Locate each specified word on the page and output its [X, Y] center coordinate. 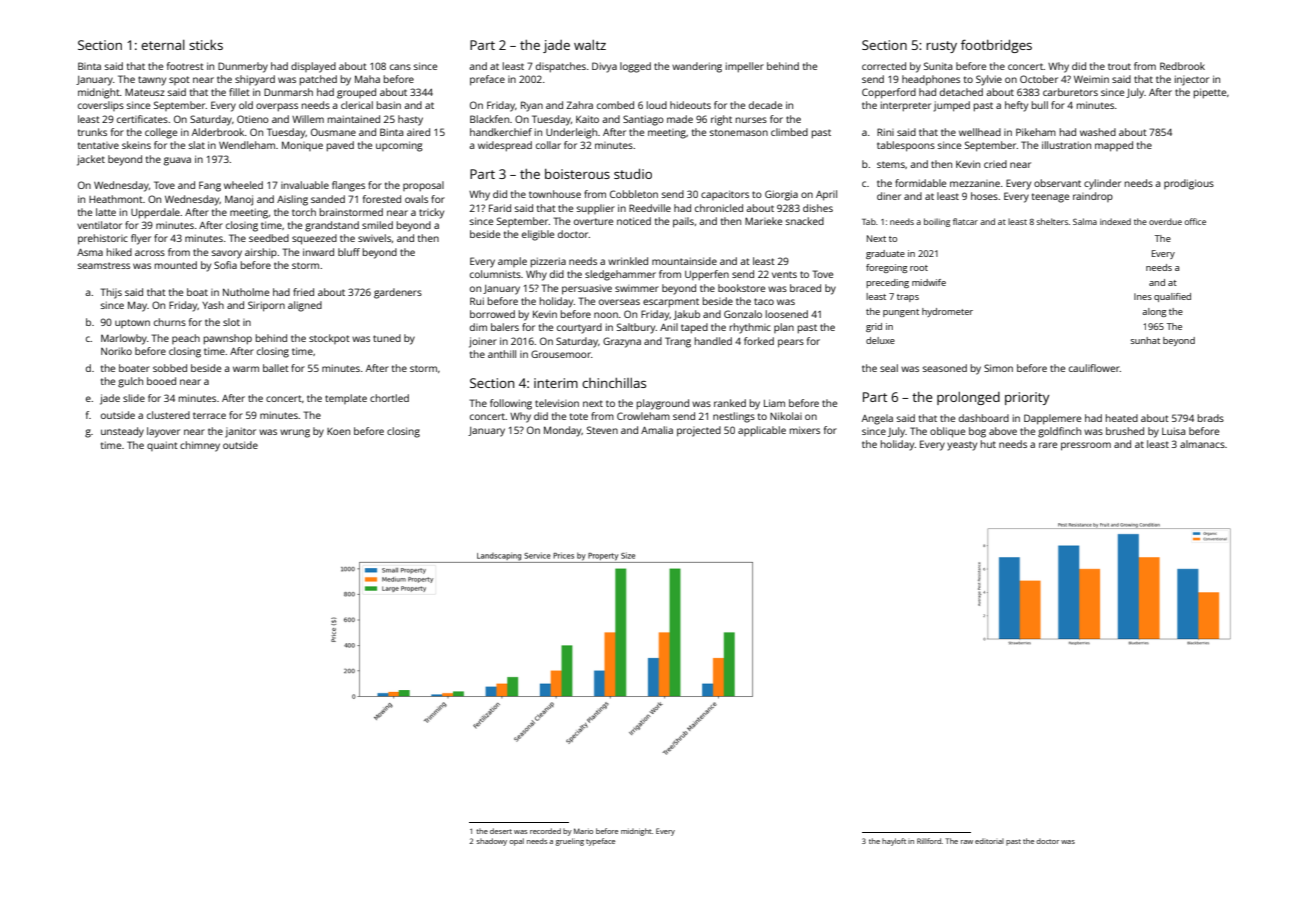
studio [633, 174]
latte [106, 212]
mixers [805, 430]
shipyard [255, 80]
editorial [989, 841]
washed [1098, 132]
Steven [602, 430]
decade [765, 105]
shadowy [492, 842]
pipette [1210, 93]
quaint [162, 446]
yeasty [962, 446]
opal [516, 842]
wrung [295, 433]
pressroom [1086, 446]
